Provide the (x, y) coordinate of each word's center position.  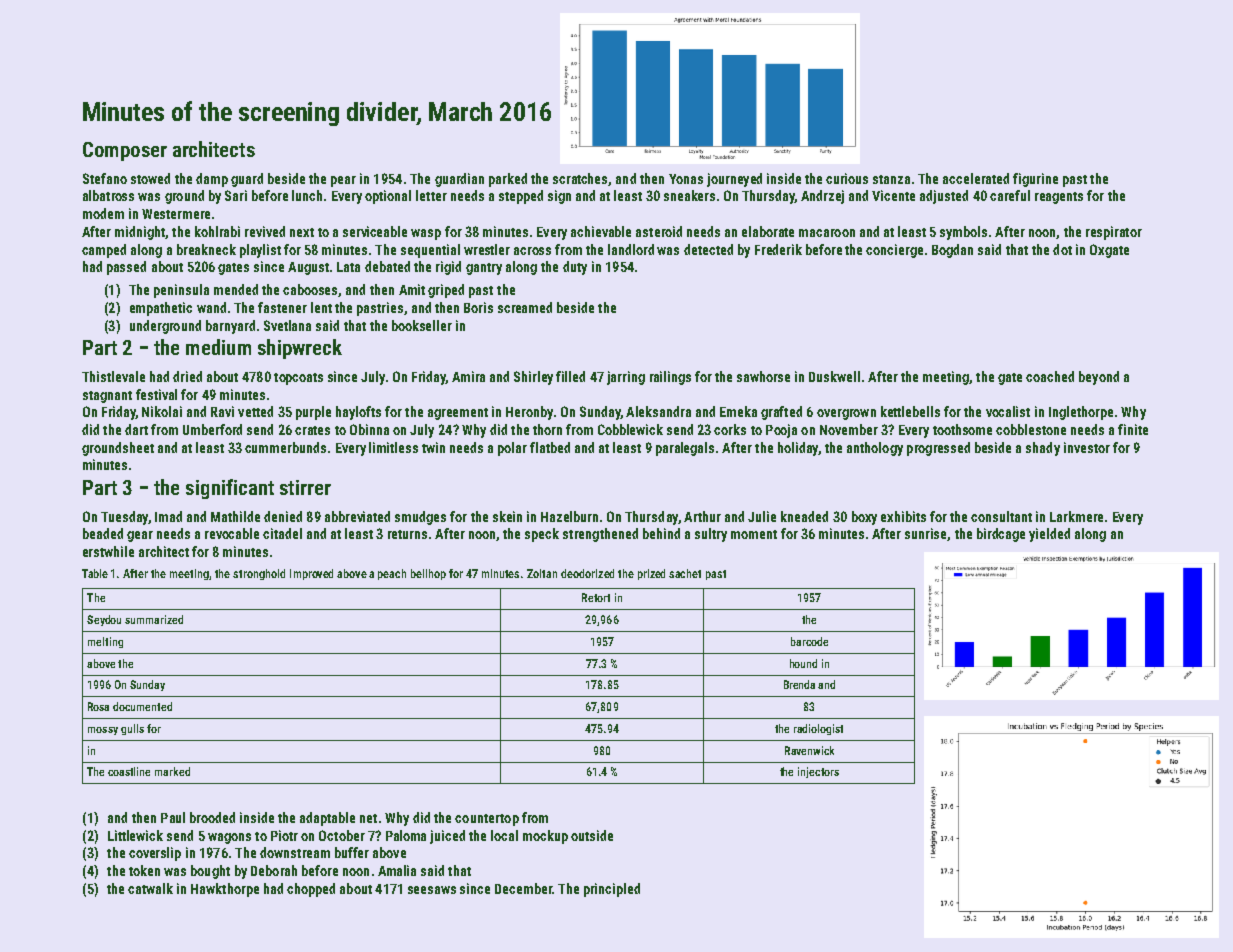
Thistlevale (113, 376)
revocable (232, 533)
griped (446, 291)
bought (210, 872)
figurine (1035, 180)
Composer (125, 151)
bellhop (428, 574)
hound (803, 663)
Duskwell (834, 376)
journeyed (734, 180)
